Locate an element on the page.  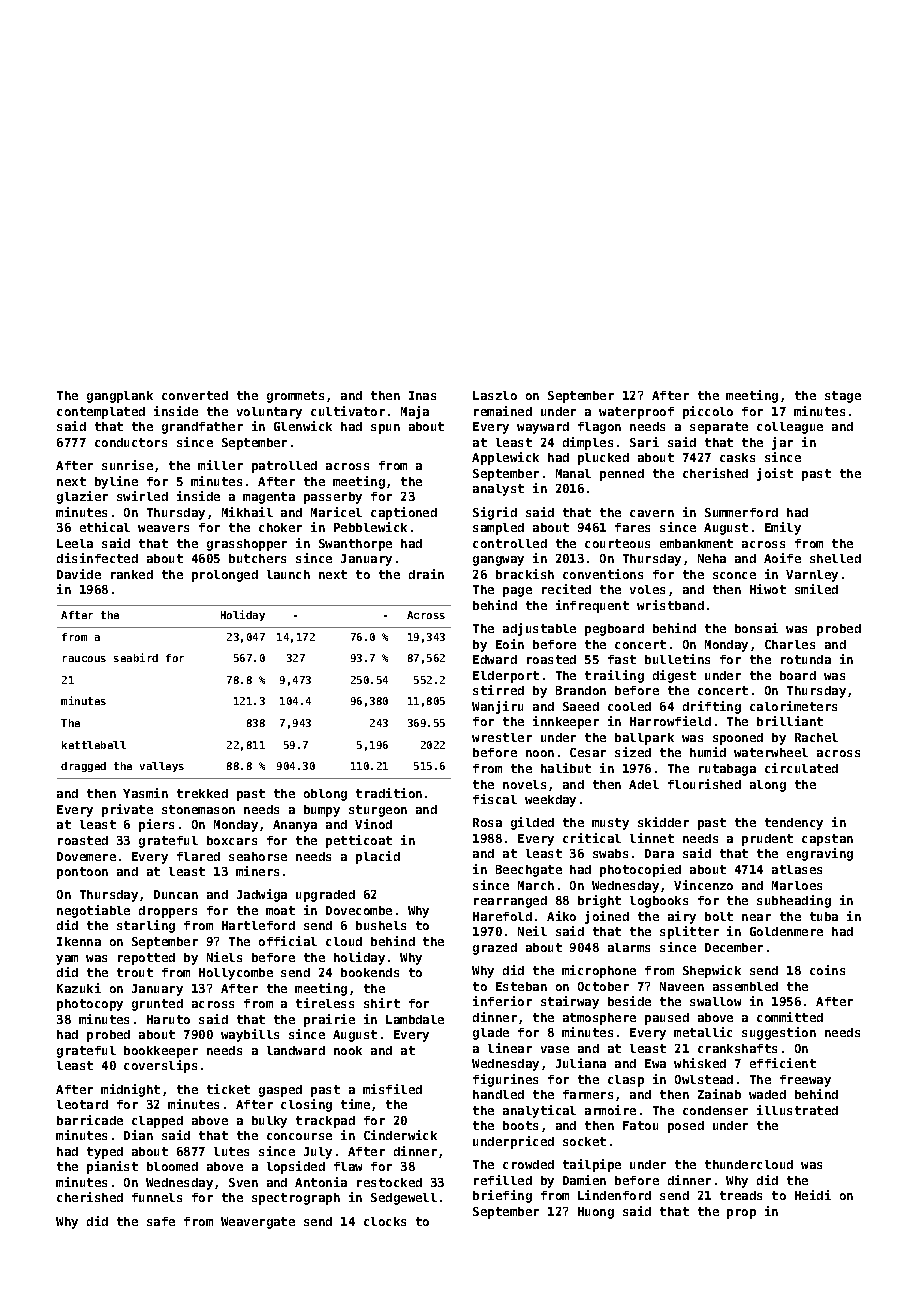
briefing is located at coordinates (502, 1196).
